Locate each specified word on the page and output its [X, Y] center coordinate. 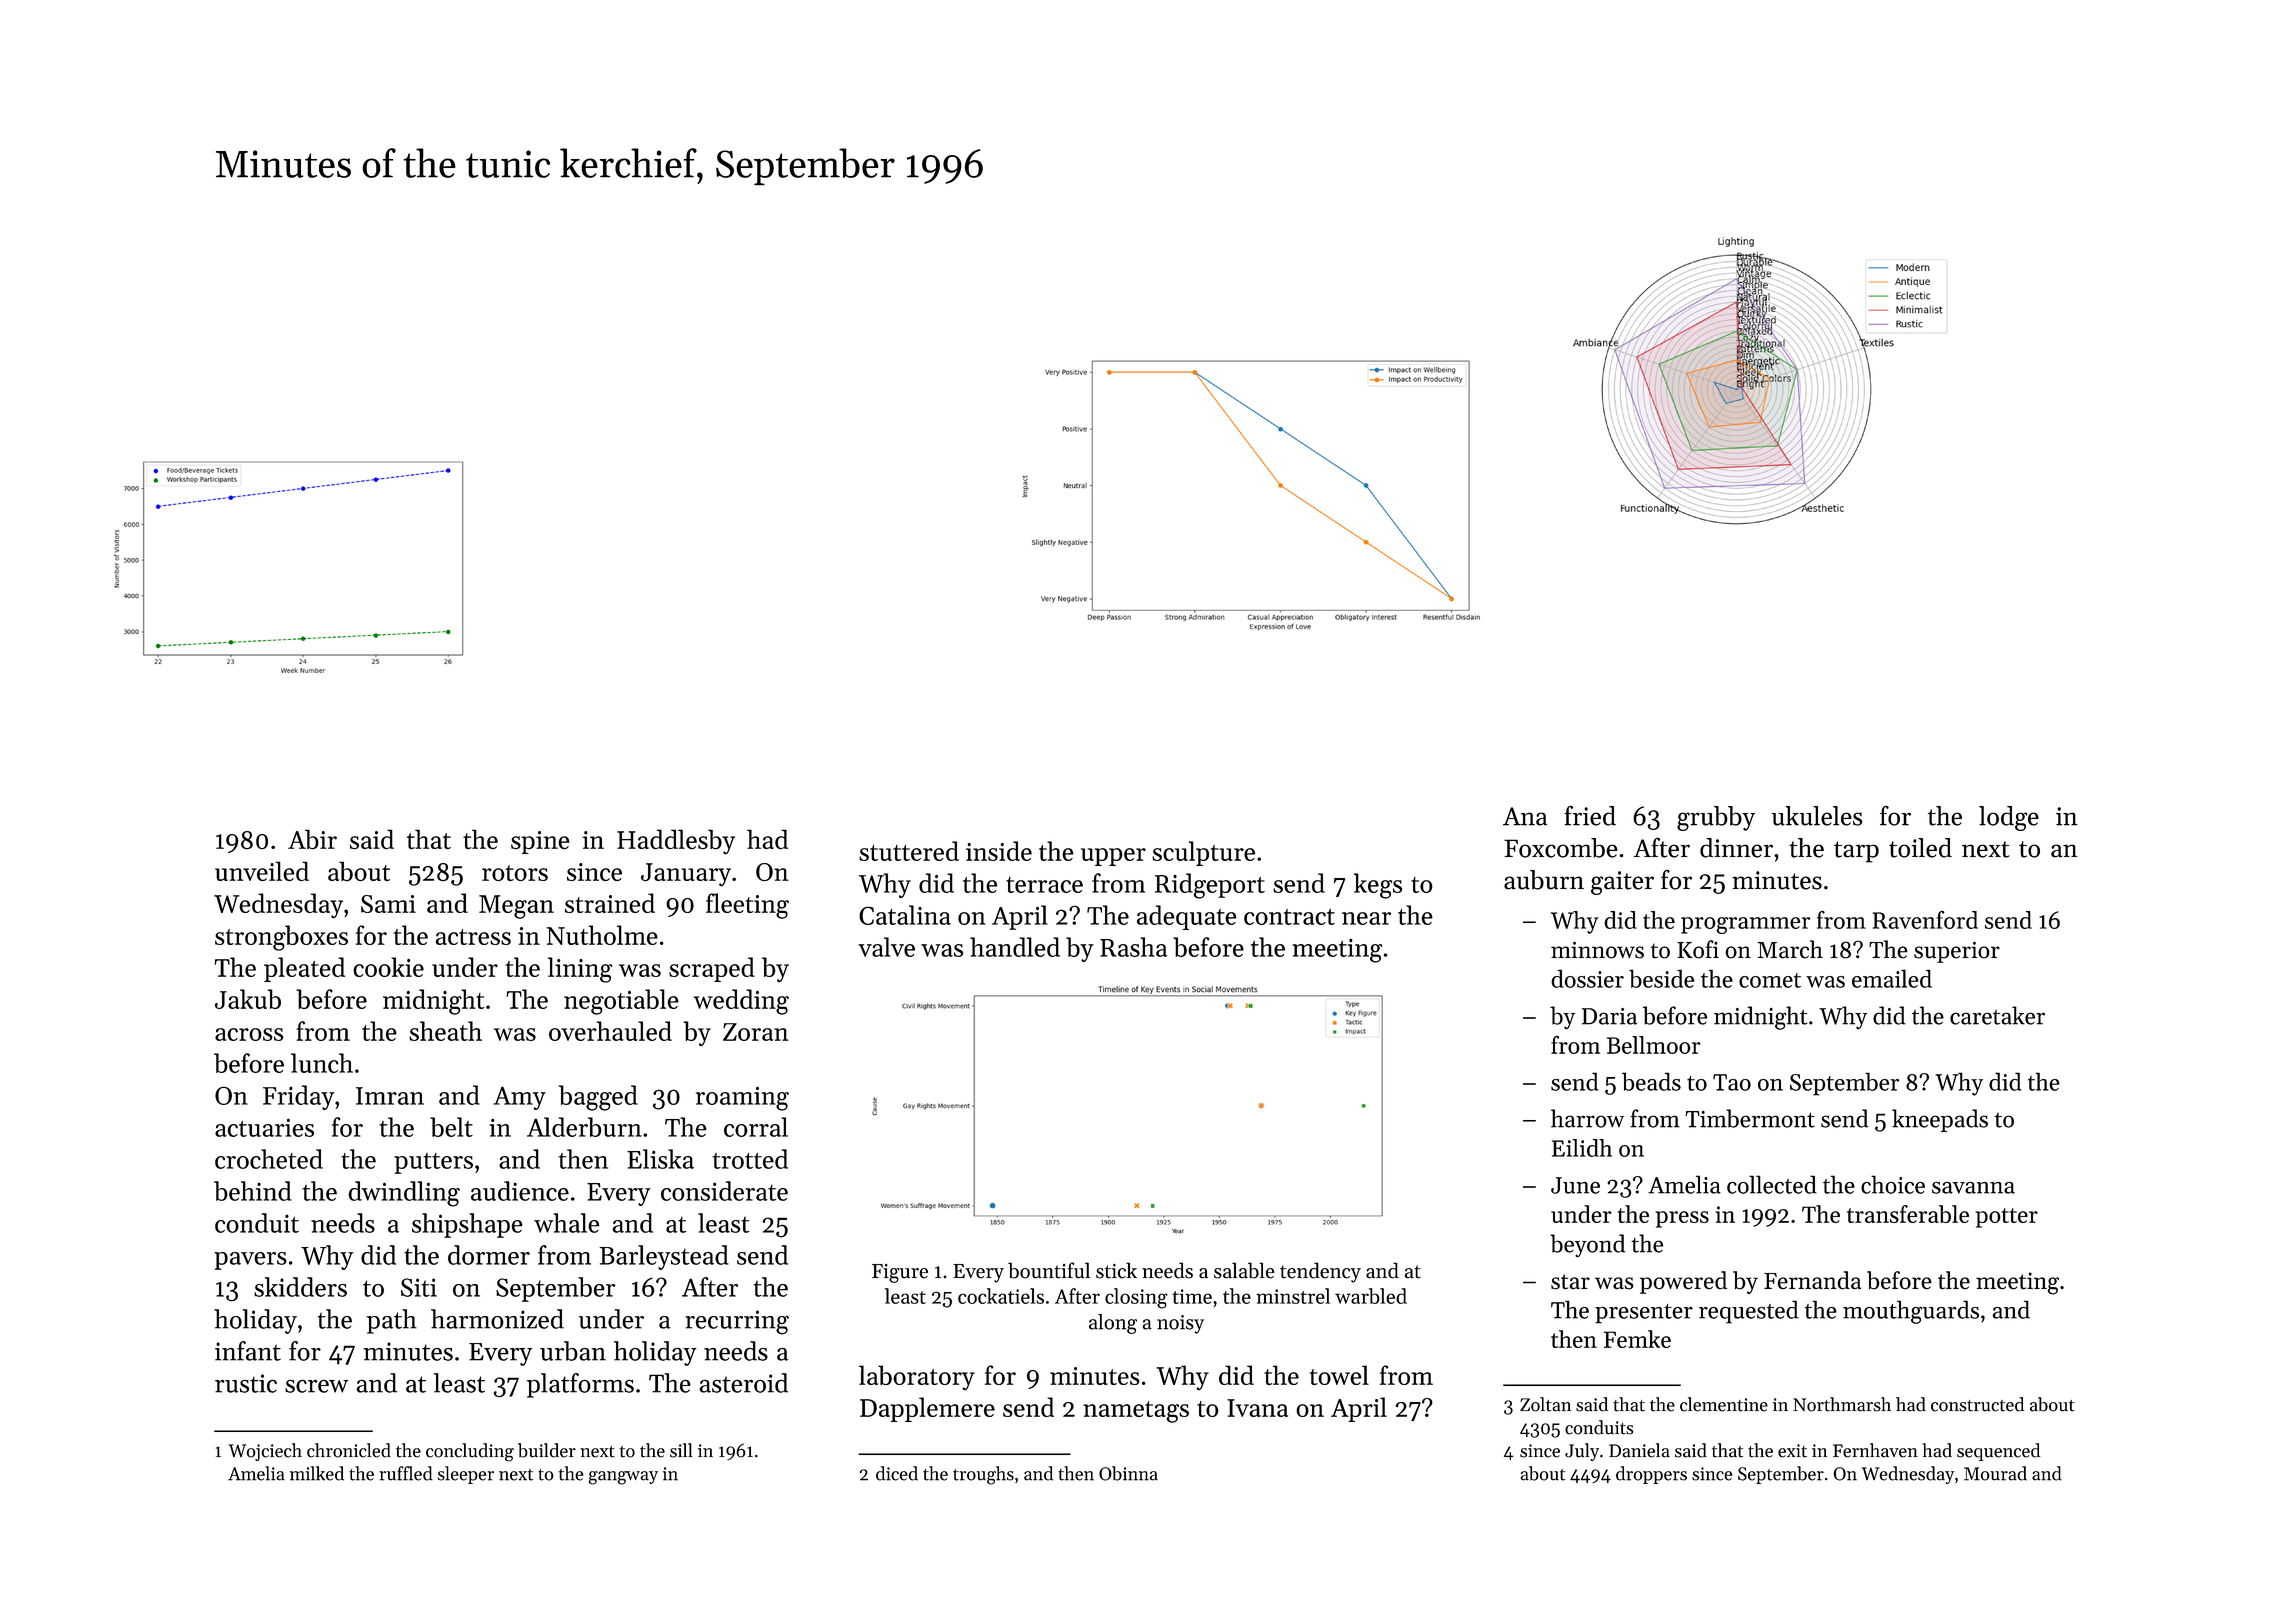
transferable [1908, 1214]
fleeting [747, 906]
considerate [724, 1191]
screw [316, 1386]
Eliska [660, 1159]
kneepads [1940, 1120]
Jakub [248, 999]
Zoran [756, 1032]
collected [1772, 1184]
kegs [1378, 886]
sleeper [465, 1475]
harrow [1587, 1118]
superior [1957, 952]
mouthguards [1911, 1312]
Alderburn [584, 1127]
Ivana [1257, 1408]
